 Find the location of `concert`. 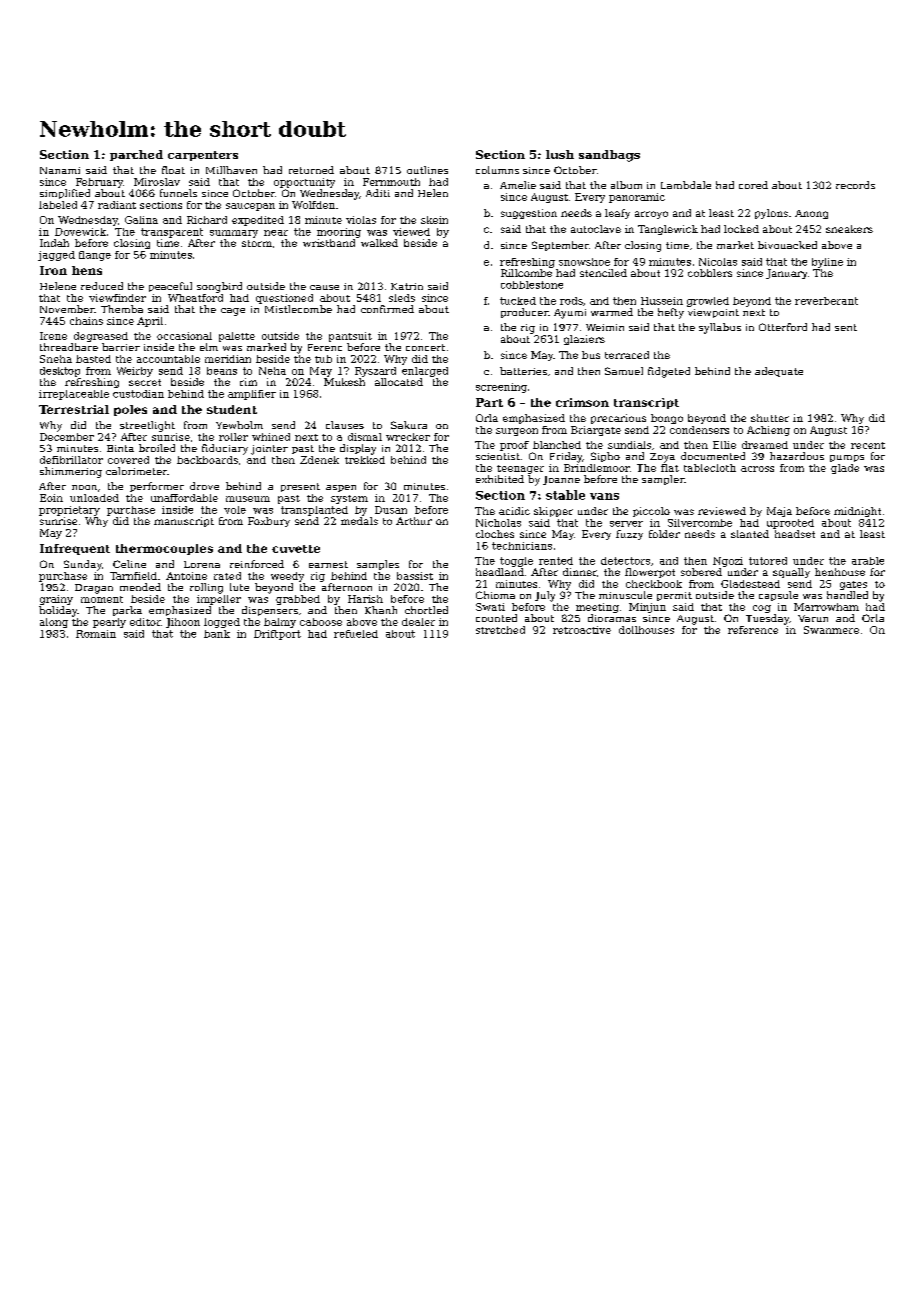

concert is located at coordinates (425, 347).
